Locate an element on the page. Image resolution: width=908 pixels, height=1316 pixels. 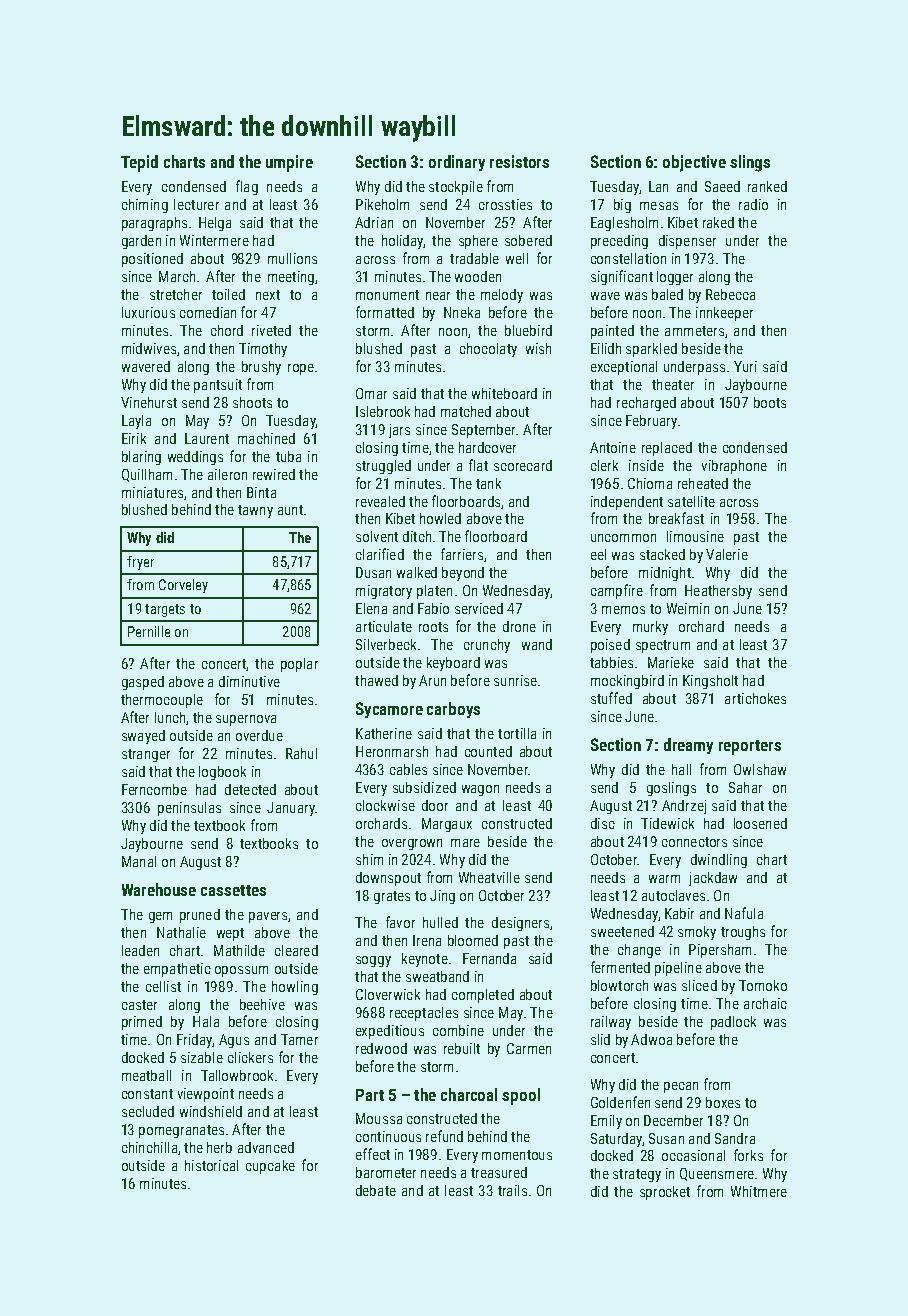
objective is located at coordinates (694, 163).
